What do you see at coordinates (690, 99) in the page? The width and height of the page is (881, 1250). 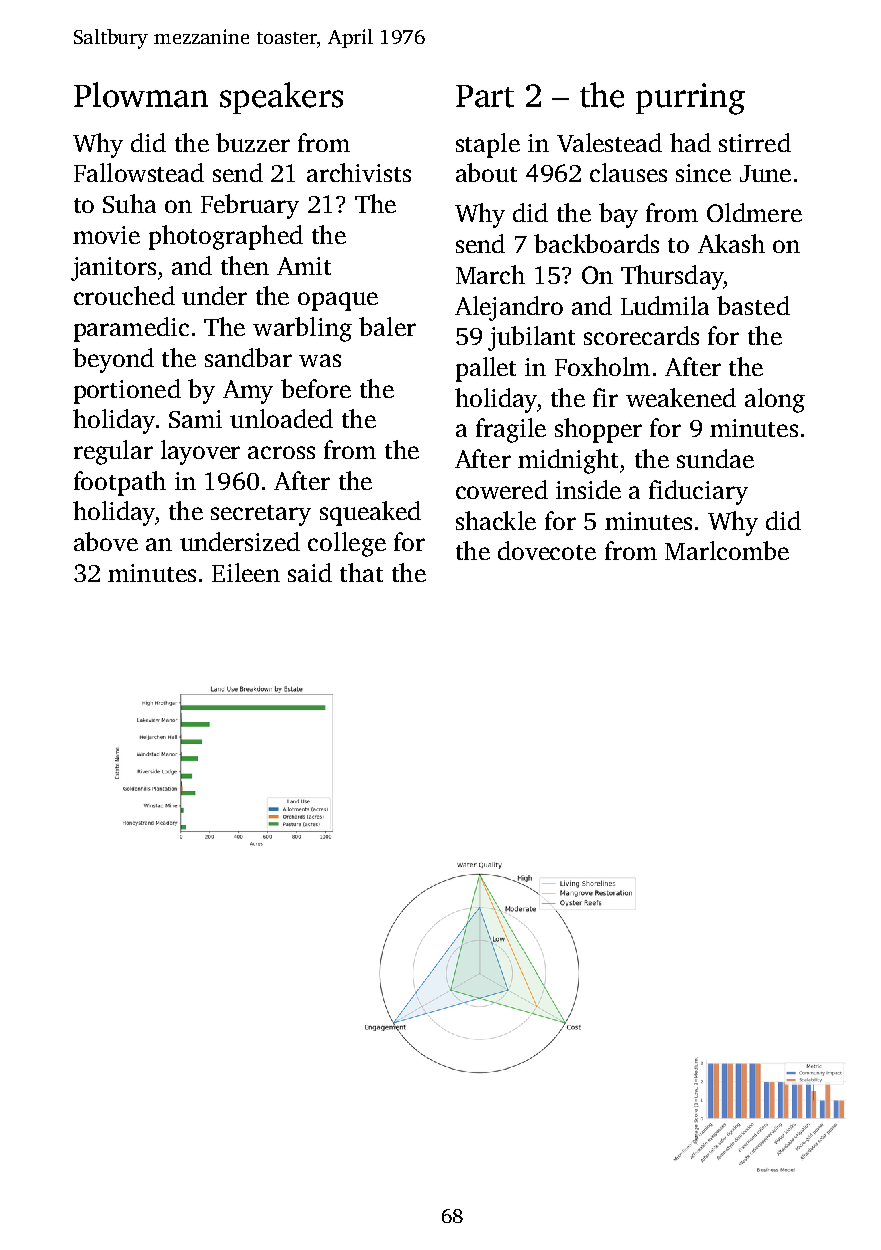 I see `purring` at bounding box center [690, 99].
